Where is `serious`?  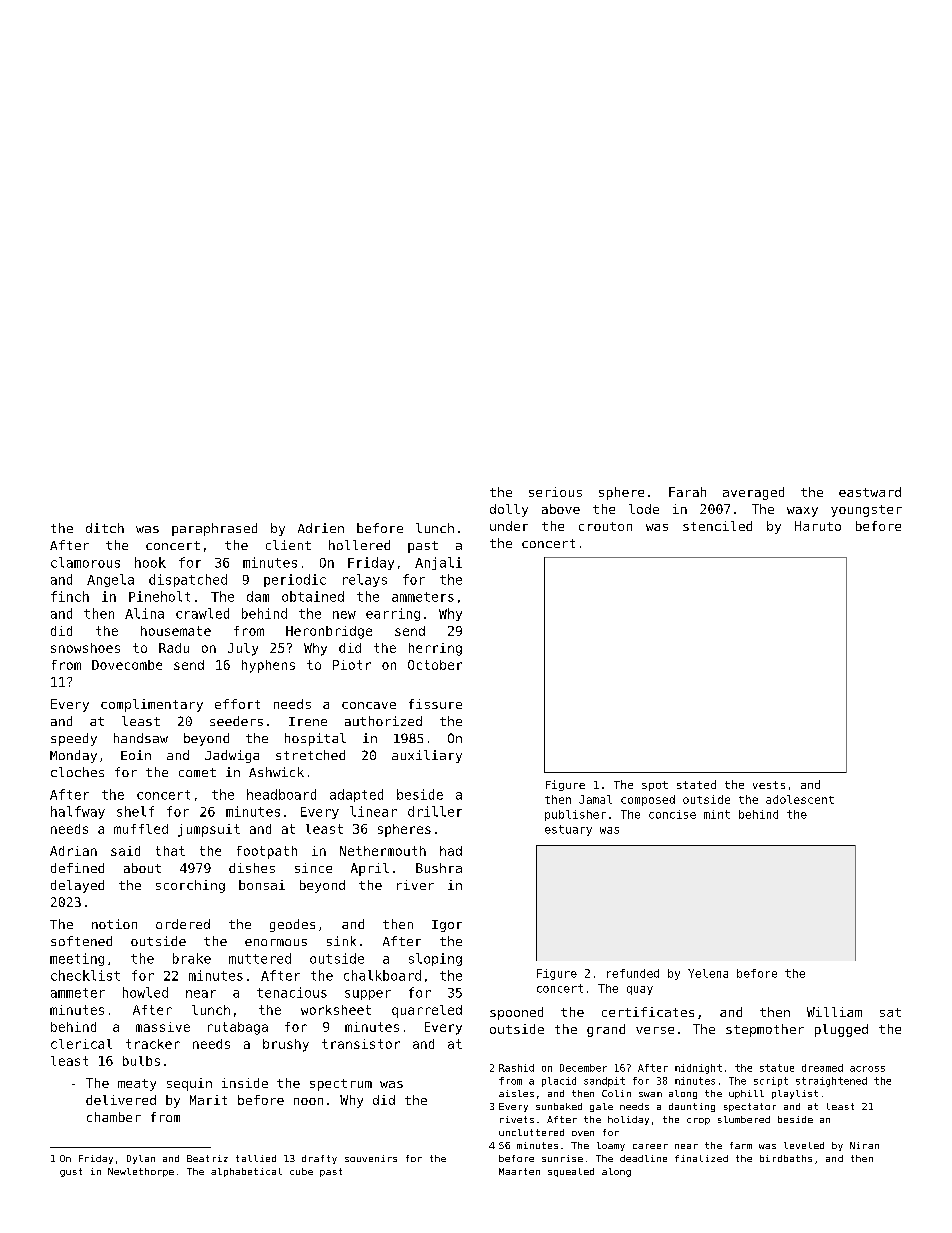 serious is located at coordinates (555, 492).
